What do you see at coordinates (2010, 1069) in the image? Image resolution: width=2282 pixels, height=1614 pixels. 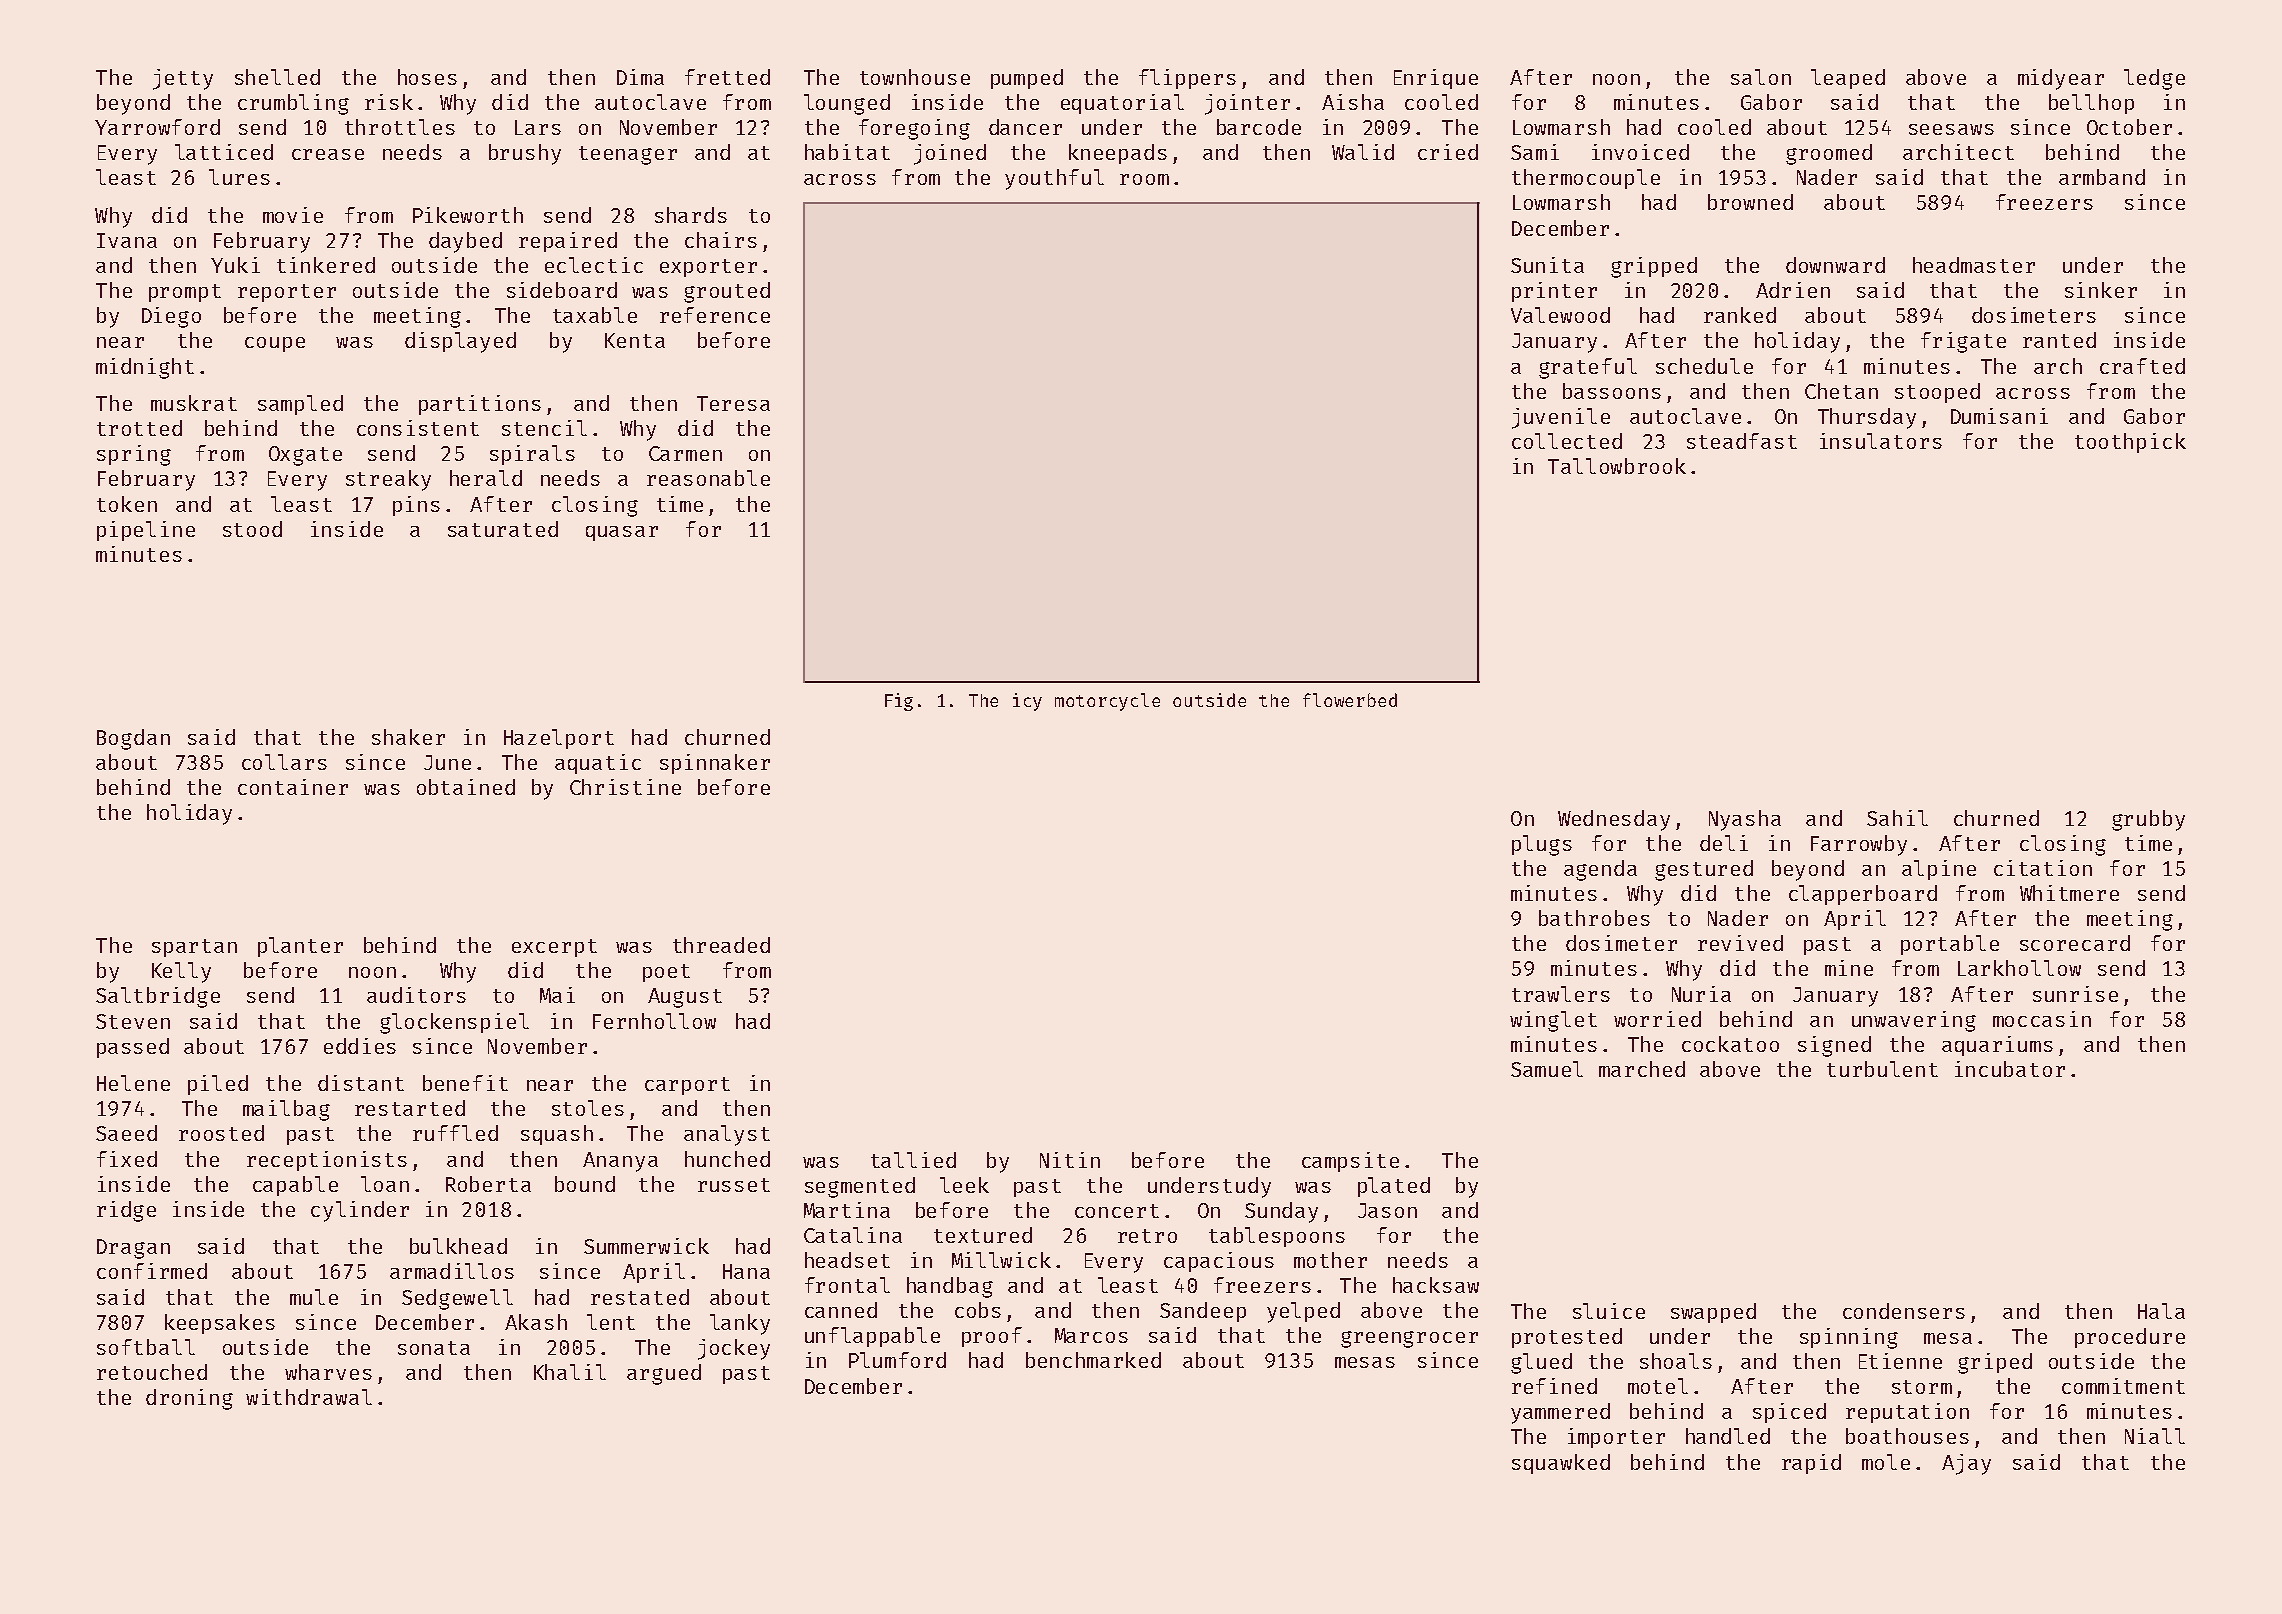 I see `incubator` at bounding box center [2010, 1069].
